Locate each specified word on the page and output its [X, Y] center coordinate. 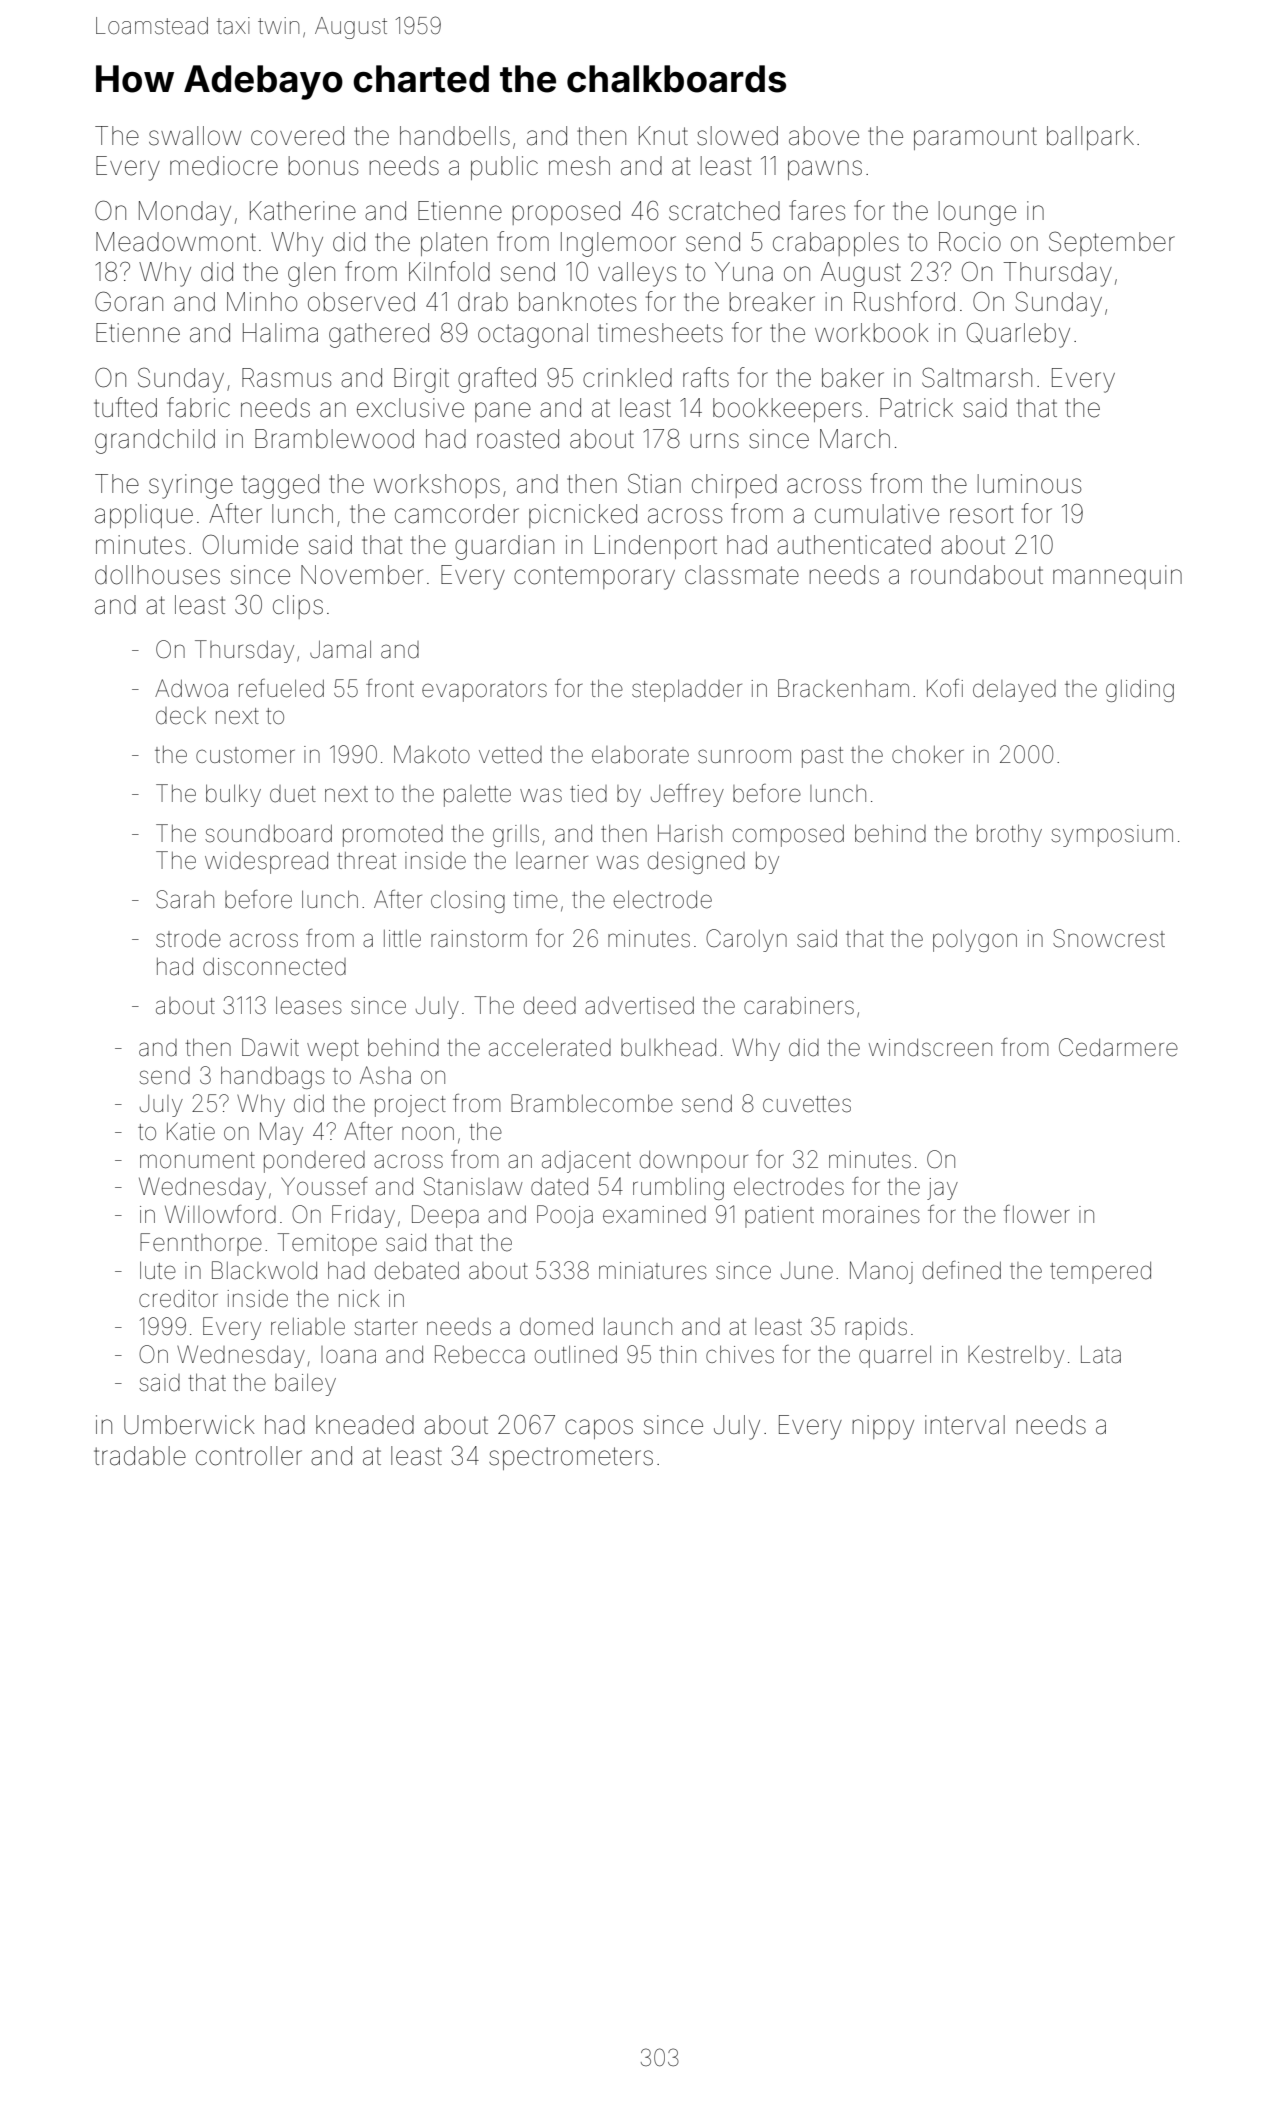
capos [599, 1429]
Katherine [303, 211]
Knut [663, 135]
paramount [975, 138]
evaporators [484, 691]
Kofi [945, 688]
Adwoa [191, 688]
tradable [140, 1456]
